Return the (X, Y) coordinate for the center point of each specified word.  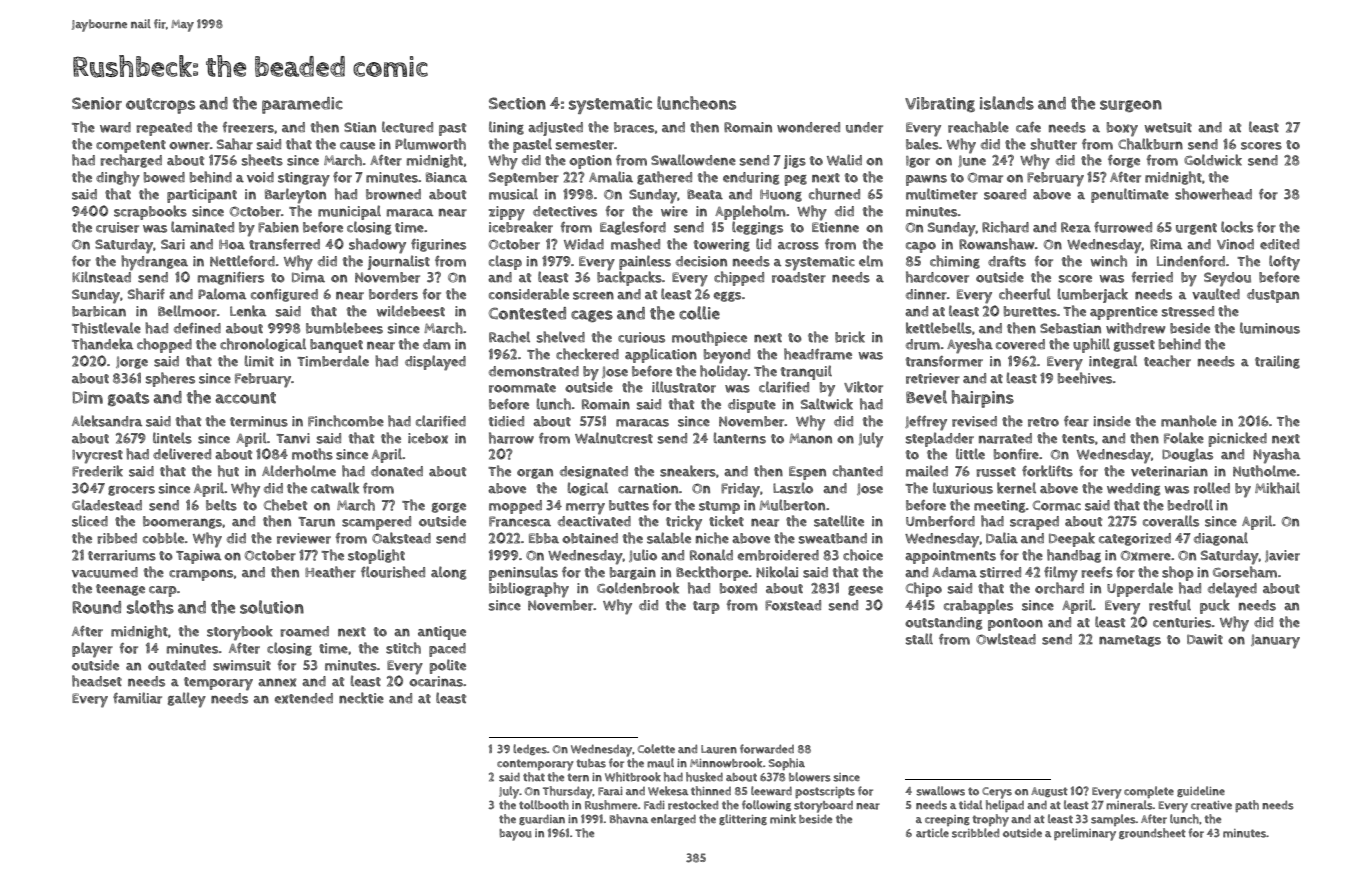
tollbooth (544, 805)
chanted (858, 471)
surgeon (1131, 106)
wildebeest (410, 311)
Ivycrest (97, 457)
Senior (97, 103)
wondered (808, 127)
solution (272, 607)
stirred (1000, 572)
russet (996, 472)
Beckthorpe (712, 573)
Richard (1005, 227)
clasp (505, 262)
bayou (515, 835)
